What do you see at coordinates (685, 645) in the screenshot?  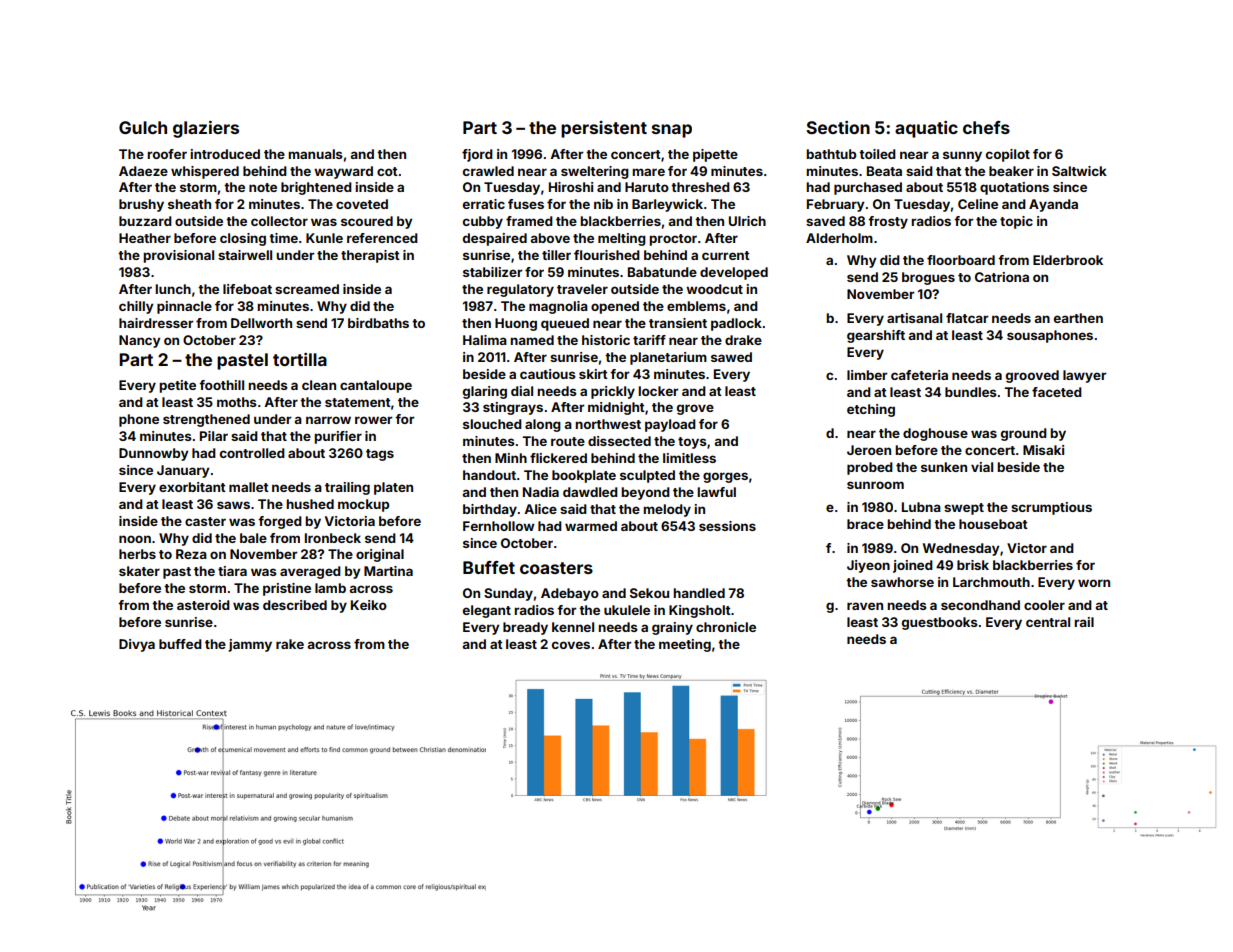 I see `meeting` at bounding box center [685, 645].
